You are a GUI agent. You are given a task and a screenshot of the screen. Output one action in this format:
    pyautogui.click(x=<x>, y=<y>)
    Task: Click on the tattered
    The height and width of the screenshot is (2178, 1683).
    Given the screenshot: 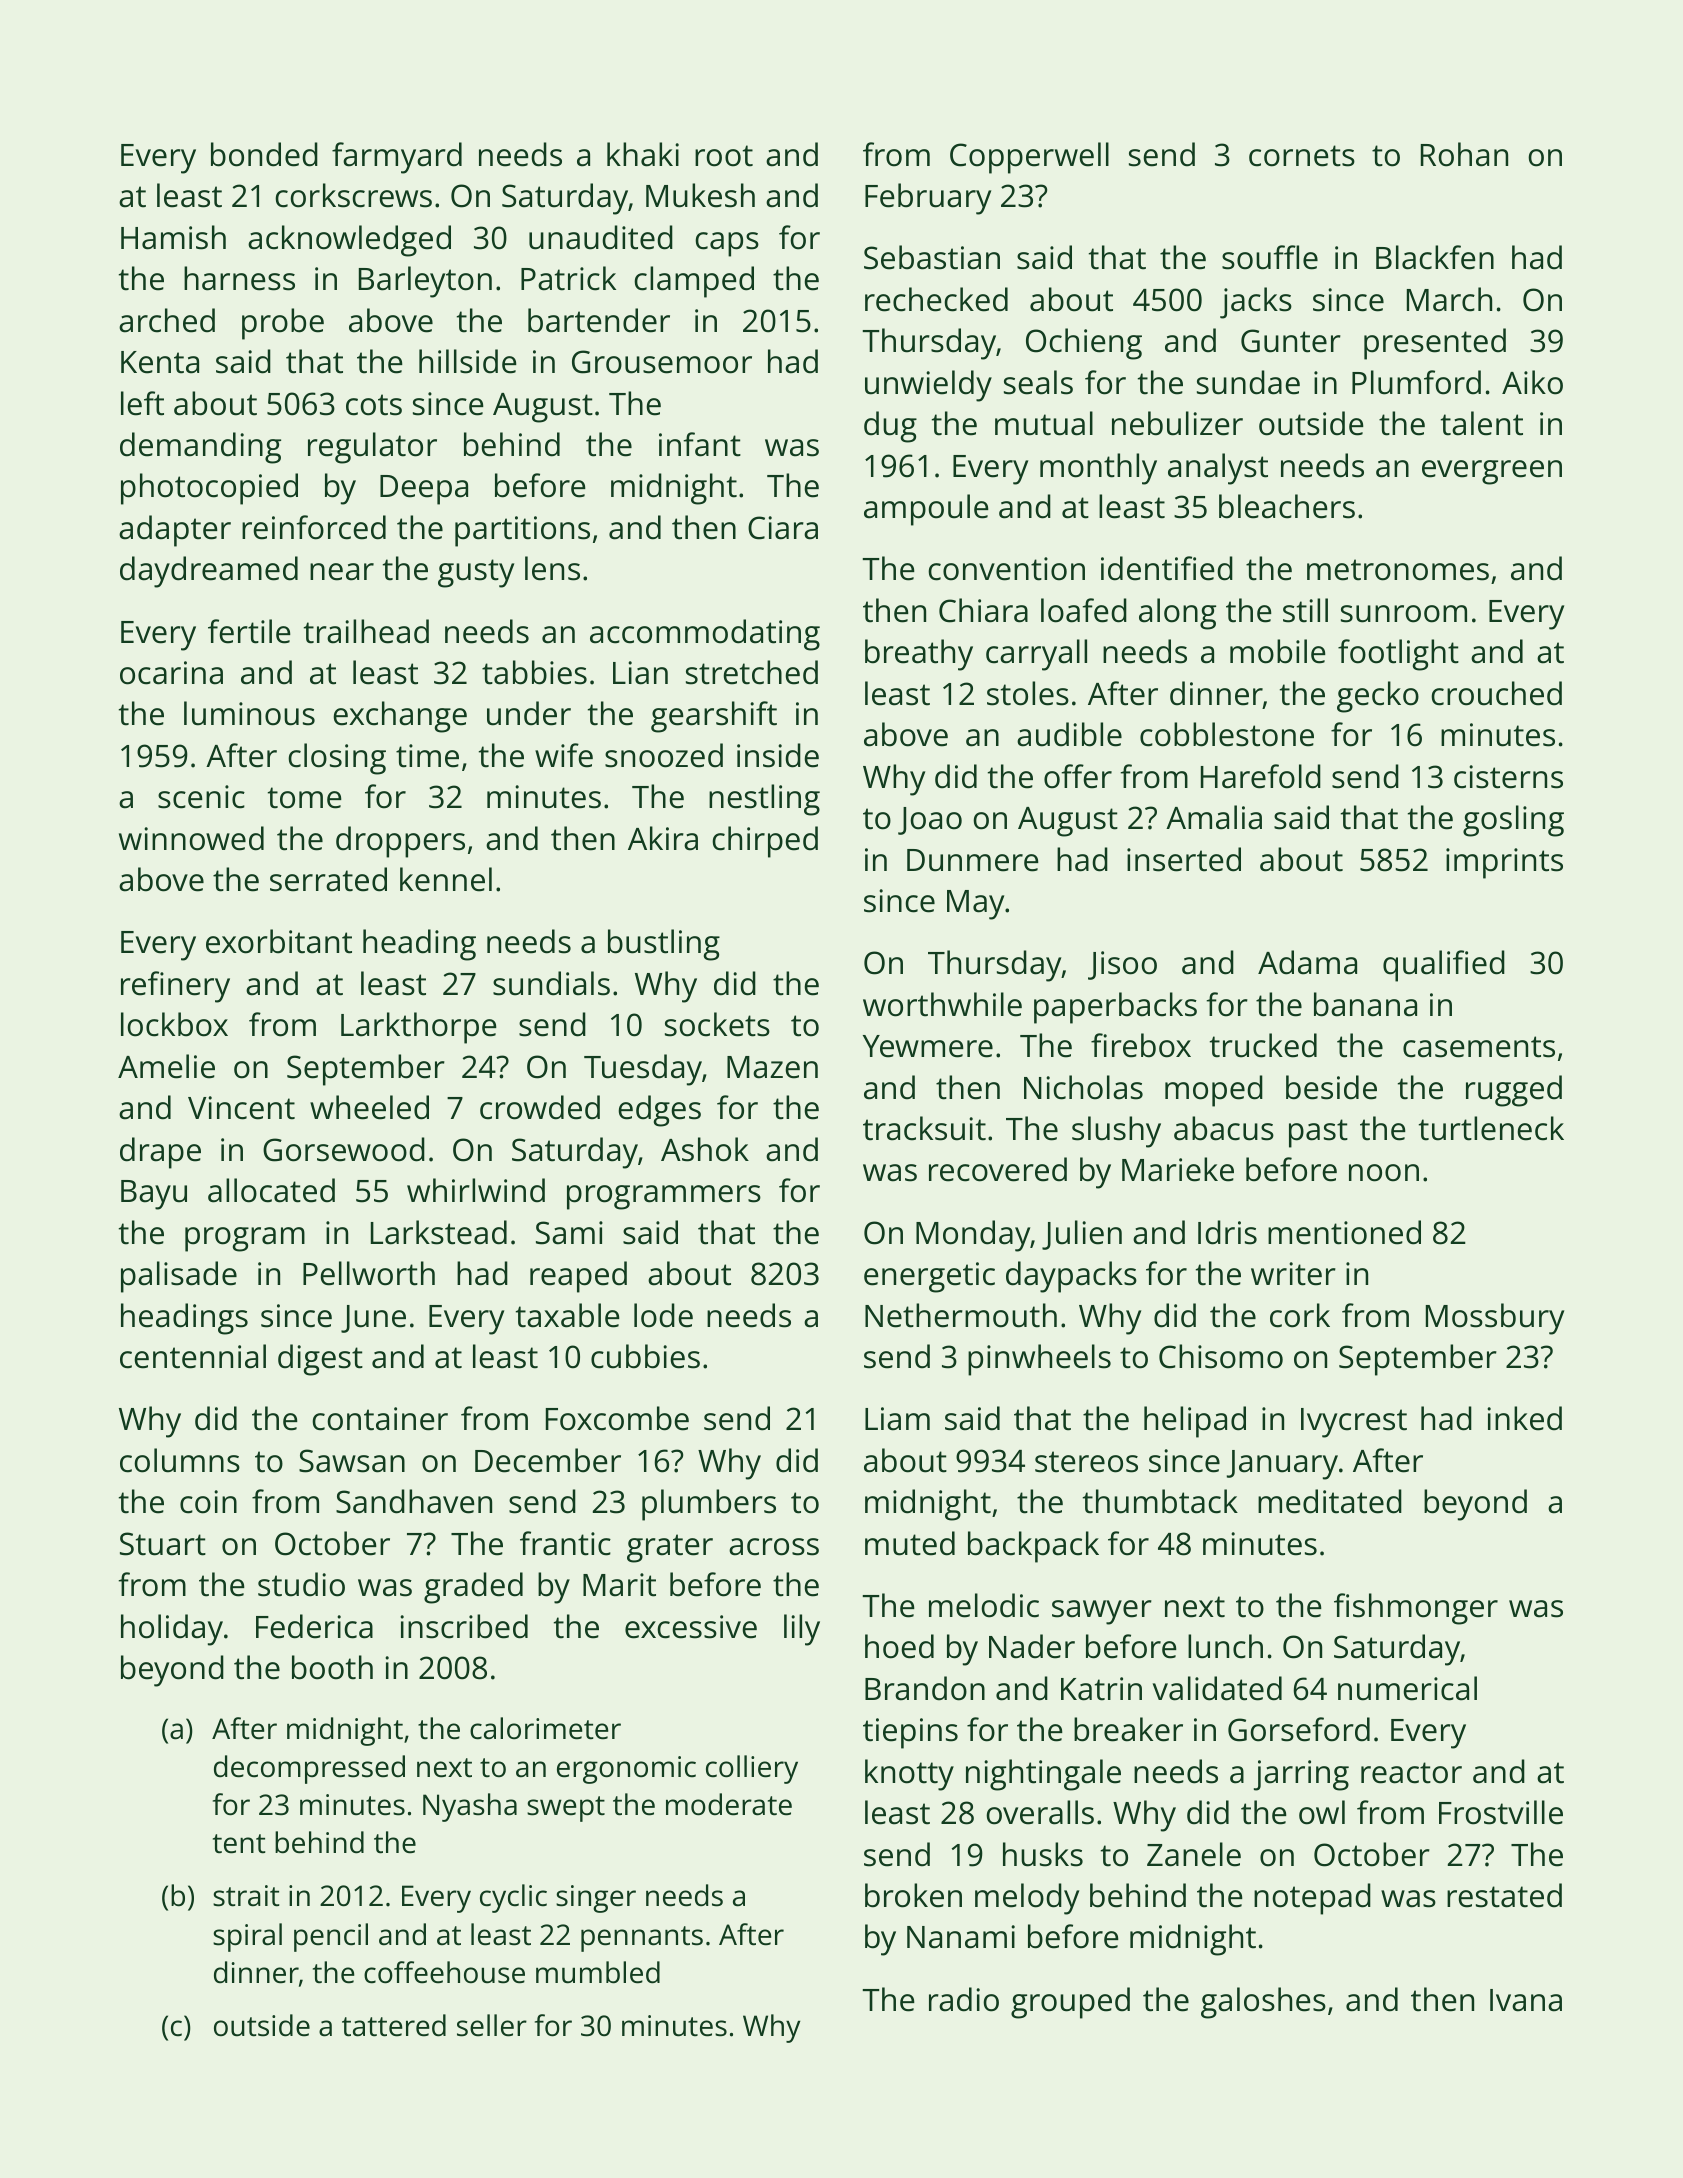 What is the action you would take?
    pyautogui.click(x=394, y=2025)
